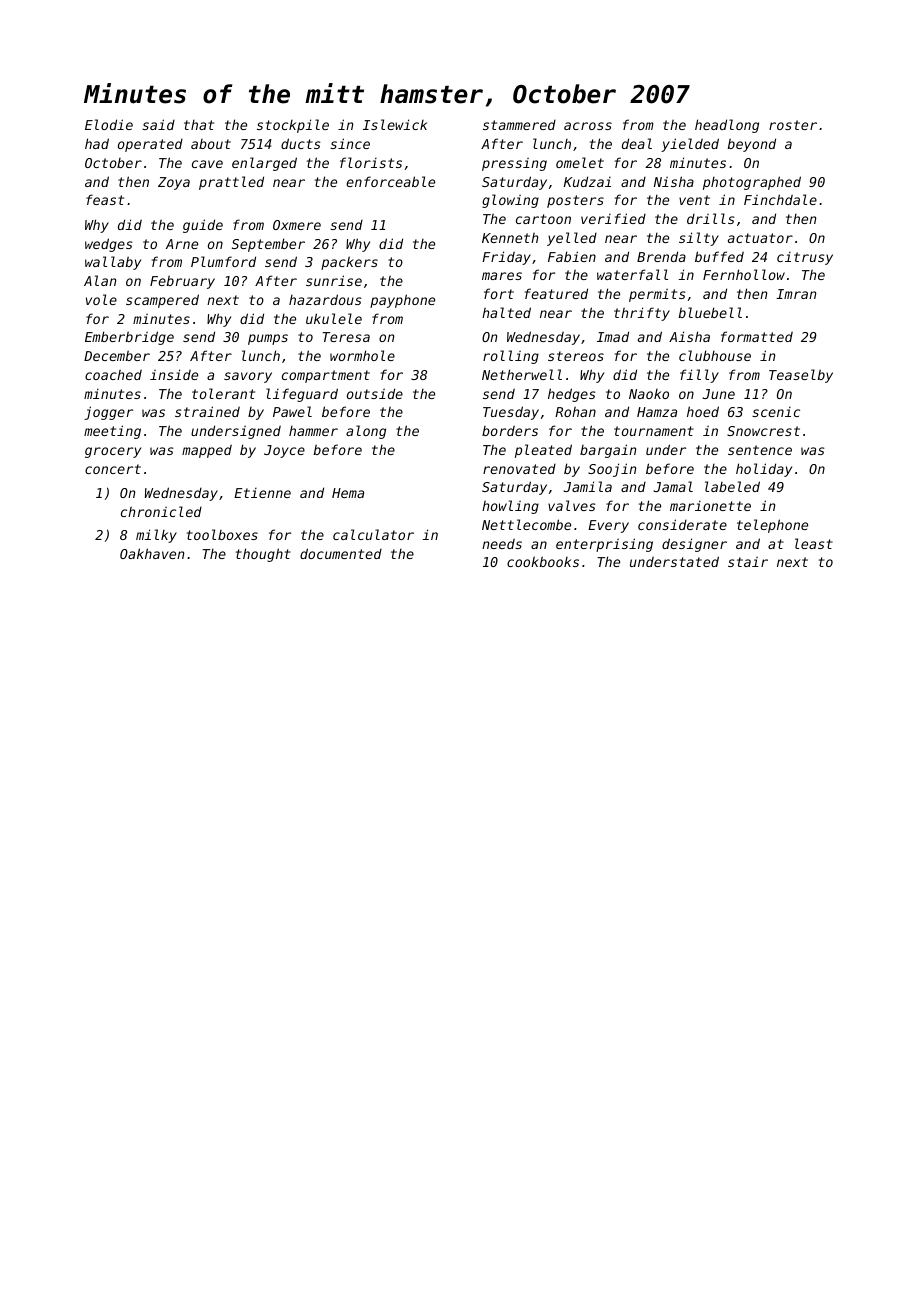  Describe the element at coordinates (395, 124) in the screenshot. I see `Islewick` at that location.
